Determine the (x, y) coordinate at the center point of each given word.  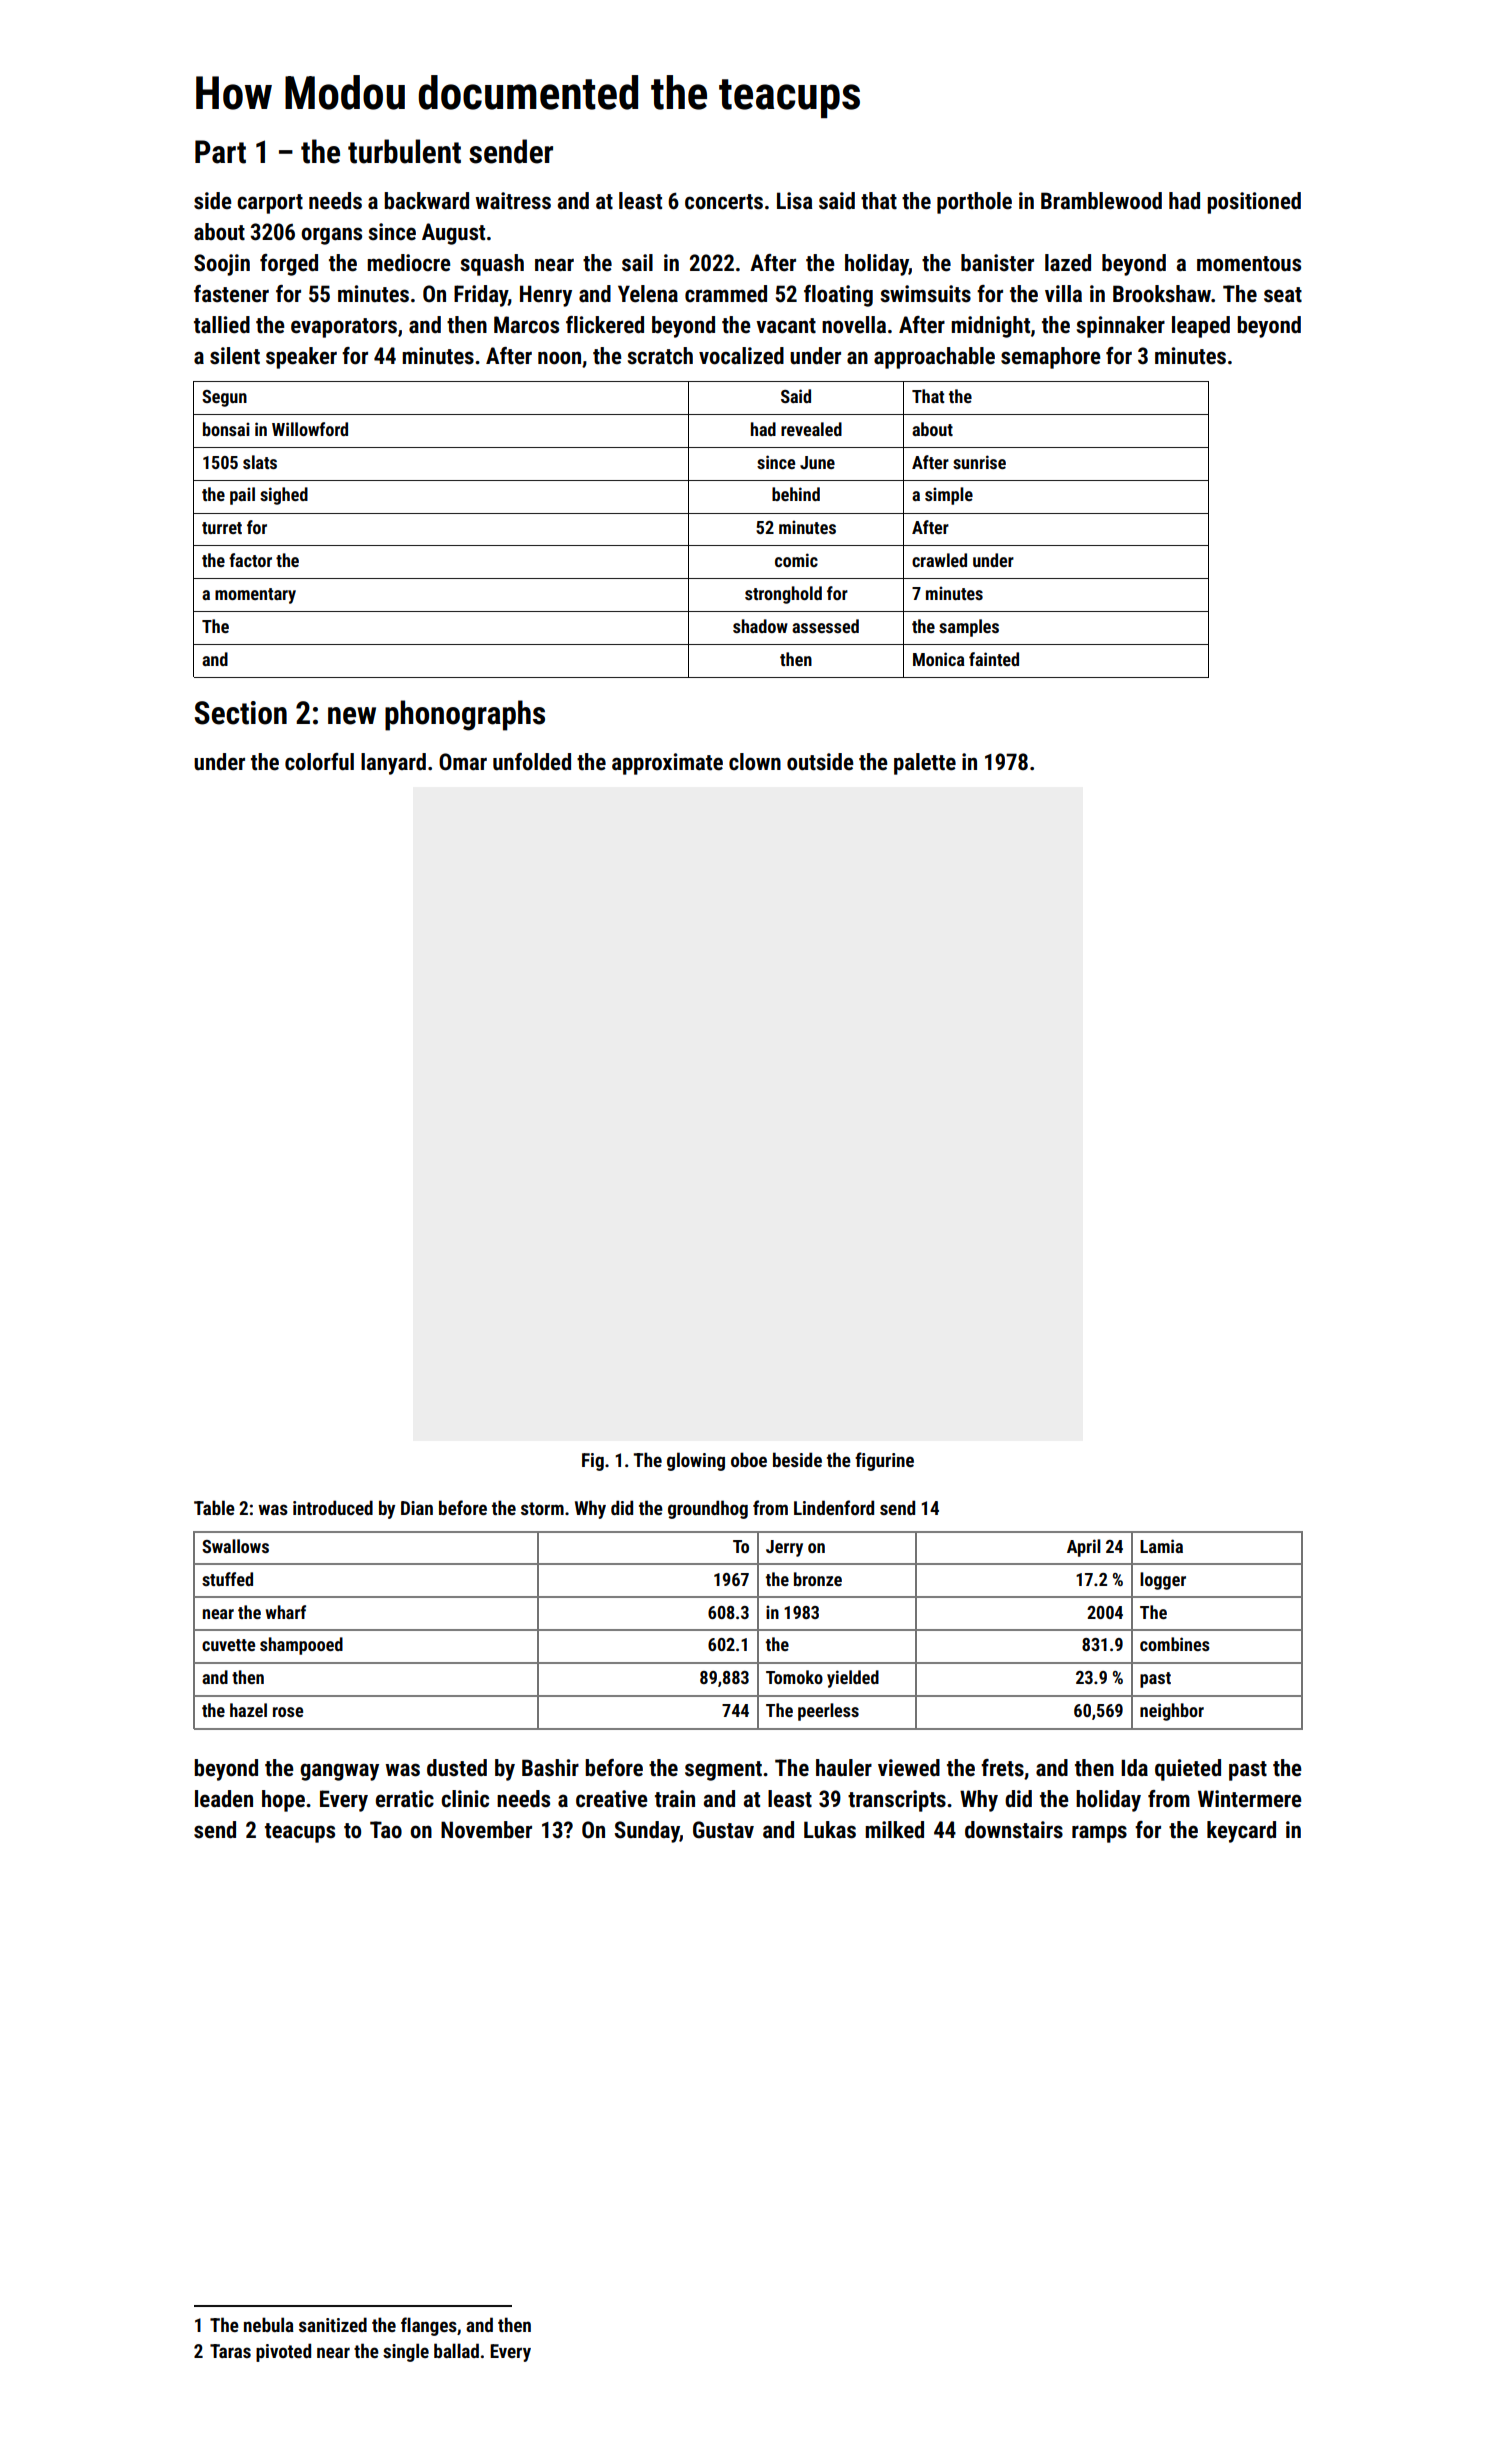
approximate (667, 764)
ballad (456, 2350)
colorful (319, 762)
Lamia (1161, 1546)
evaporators (344, 328)
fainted (994, 659)
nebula (269, 2324)
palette (925, 764)
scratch (660, 356)
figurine (884, 1461)
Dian (417, 1508)
